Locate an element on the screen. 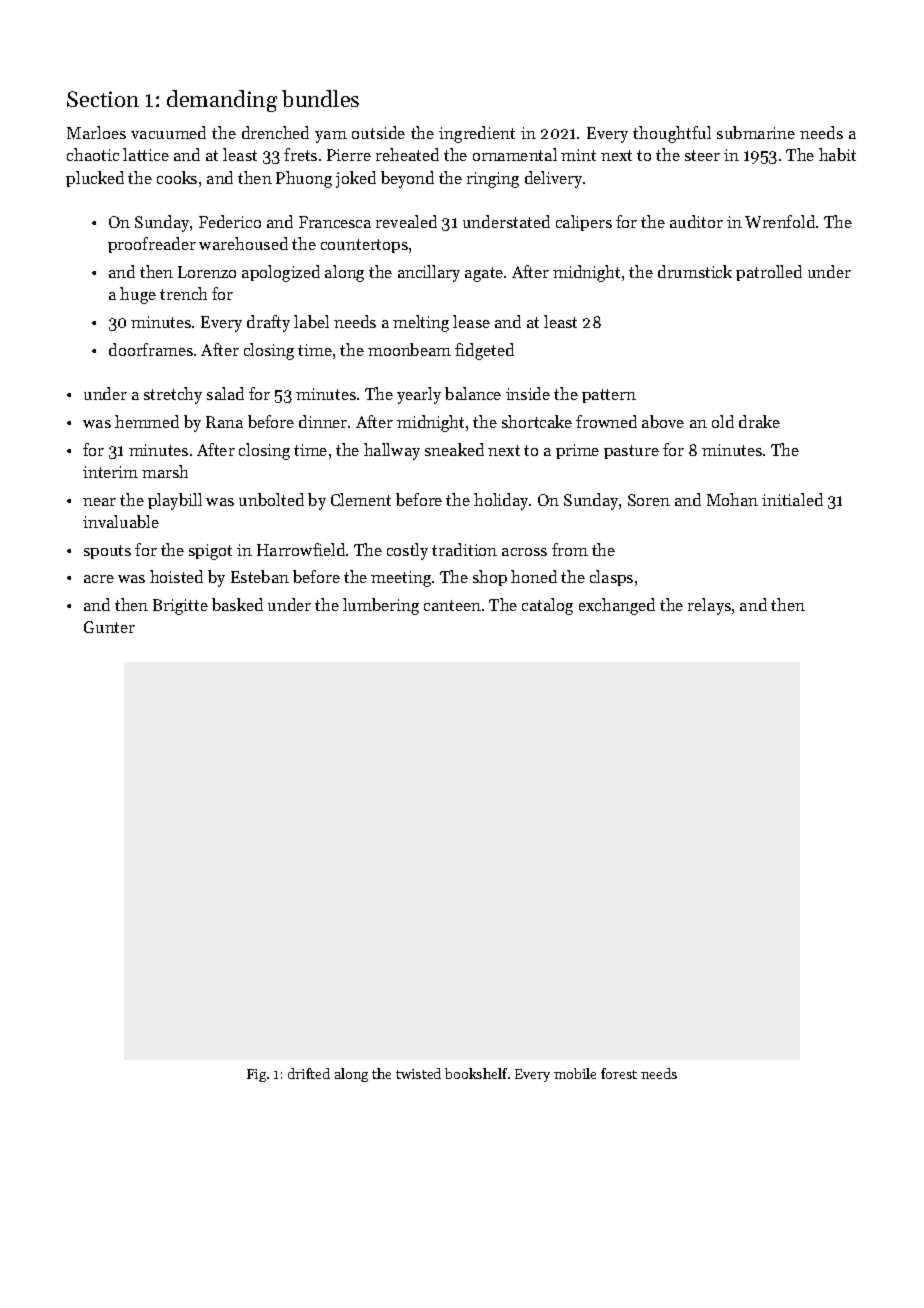 The height and width of the screenshot is (1308, 924). drumstick is located at coordinates (695, 271).
